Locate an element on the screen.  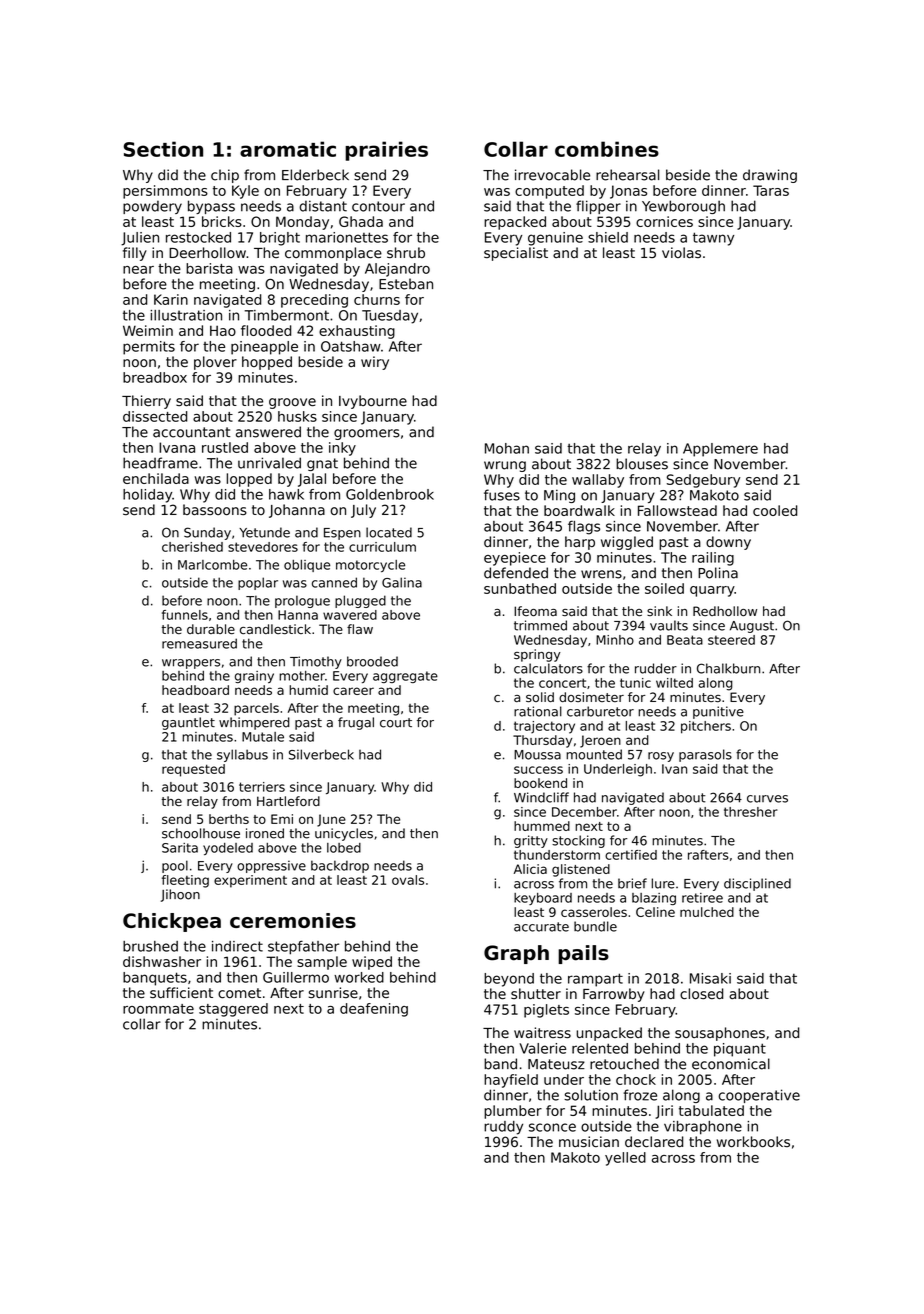
rational is located at coordinates (538, 711).
